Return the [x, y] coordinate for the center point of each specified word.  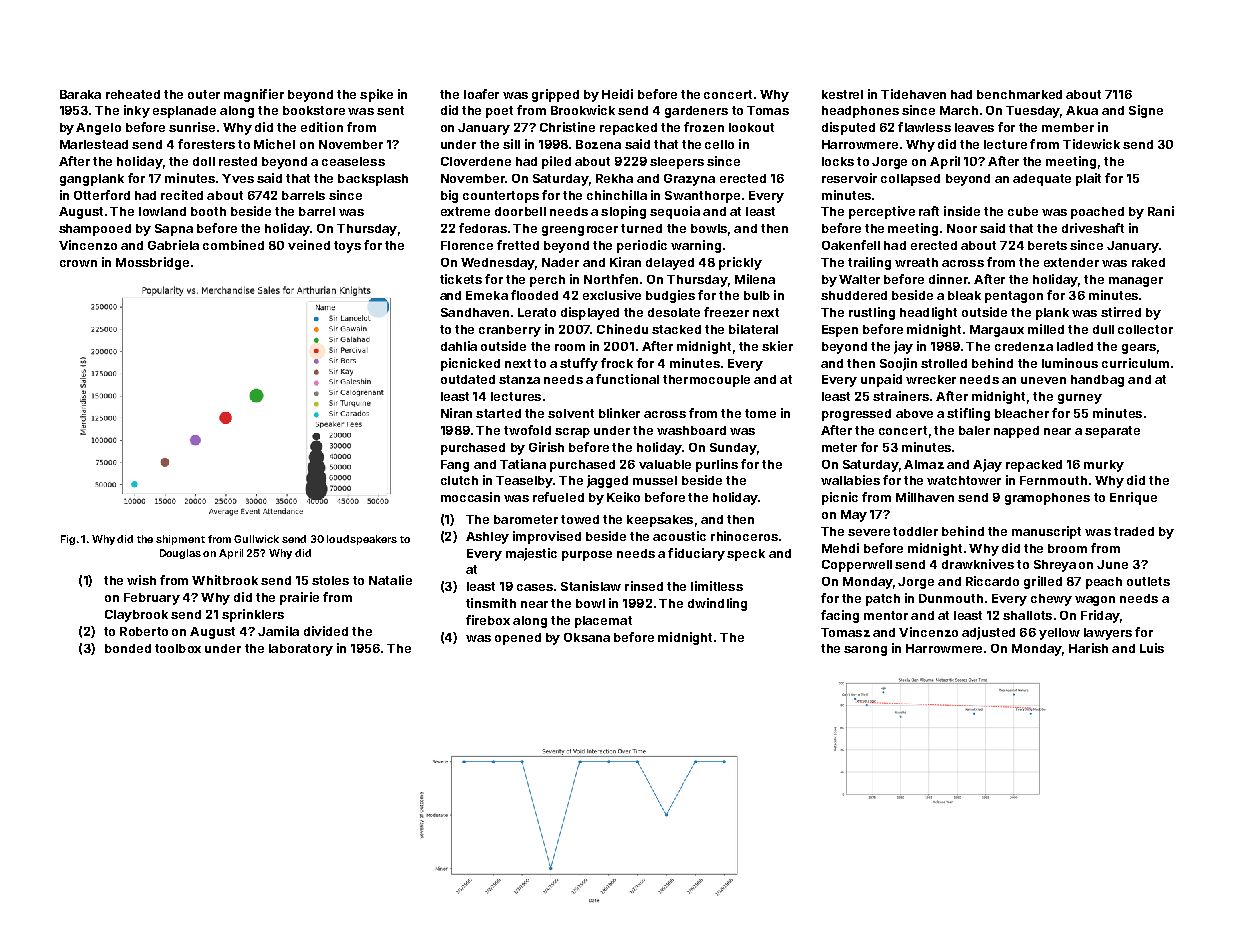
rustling [872, 313]
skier [777, 346]
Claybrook [136, 616]
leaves [974, 127]
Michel [274, 144]
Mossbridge [152, 263]
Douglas [180, 554]
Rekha [614, 178]
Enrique [1133, 498]
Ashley [487, 538]
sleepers [677, 163]
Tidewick [1091, 144]
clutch [459, 480]
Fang [455, 466]
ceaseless [353, 161]
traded [1134, 531]
